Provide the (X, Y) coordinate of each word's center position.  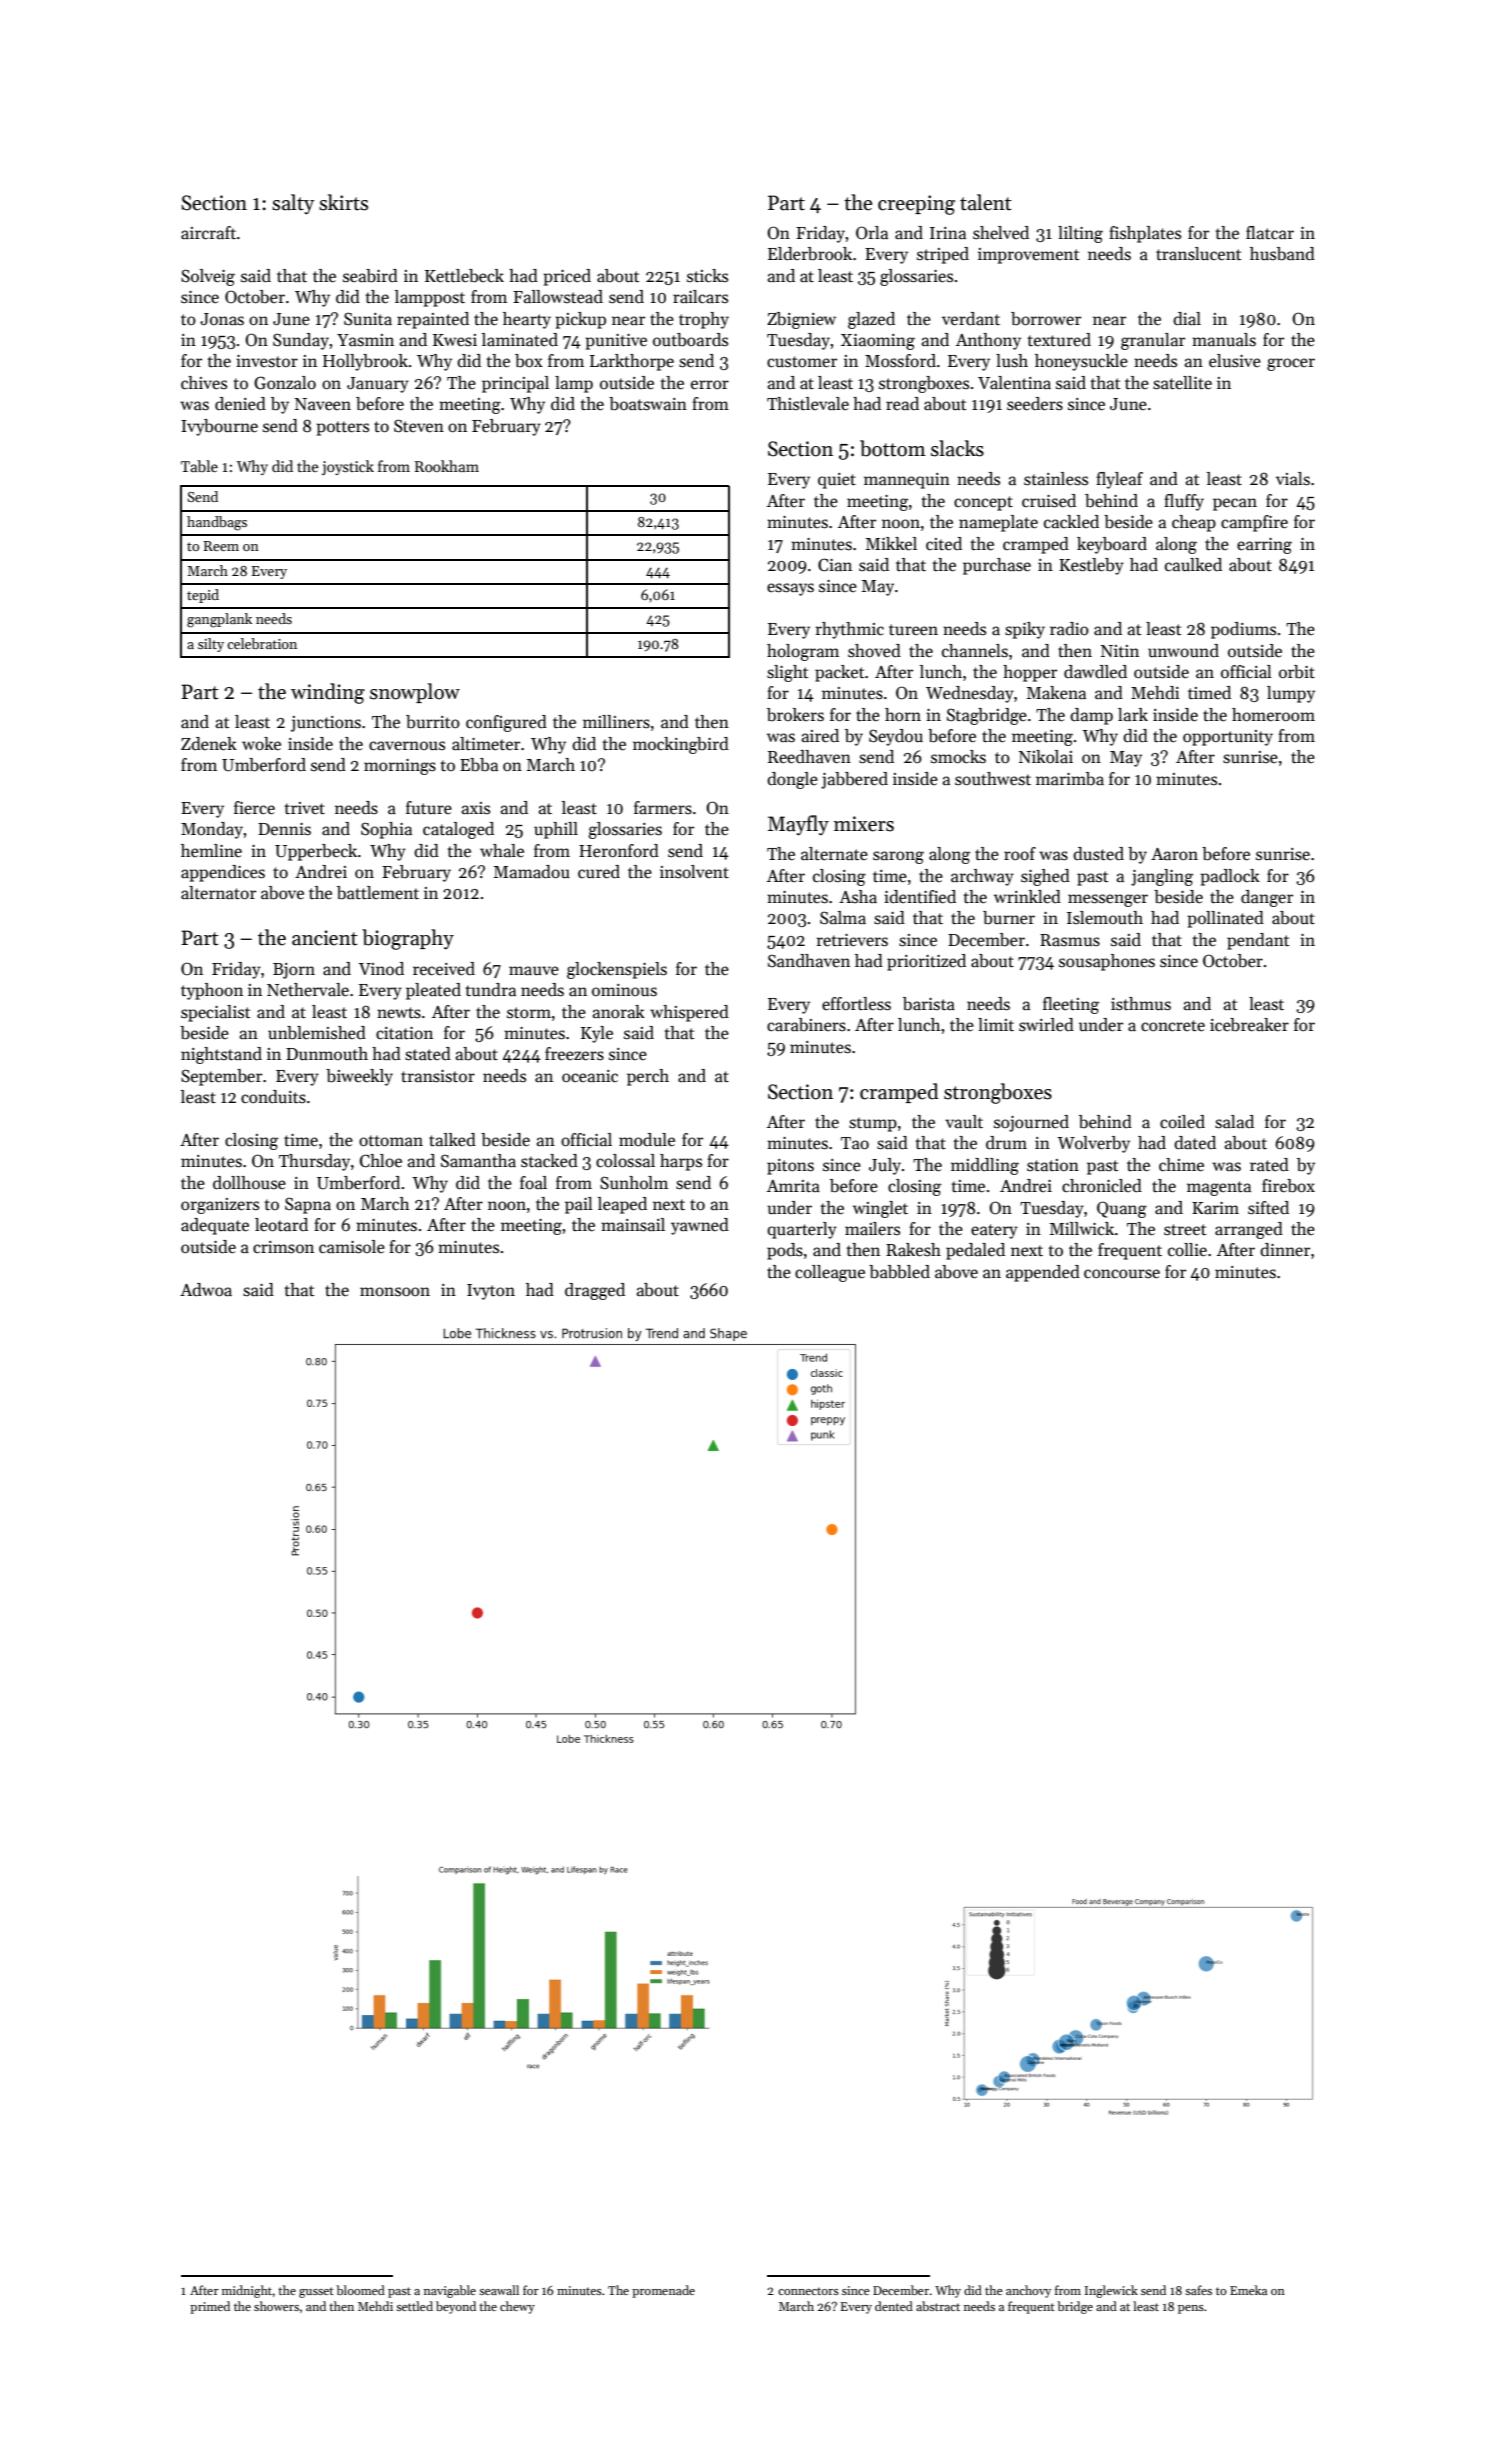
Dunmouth (327, 1053)
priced (567, 277)
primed (210, 2307)
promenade (663, 2291)
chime (1181, 1165)
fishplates (1145, 234)
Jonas (222, 319)
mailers (872, 1229)
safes (1198, 2290)
